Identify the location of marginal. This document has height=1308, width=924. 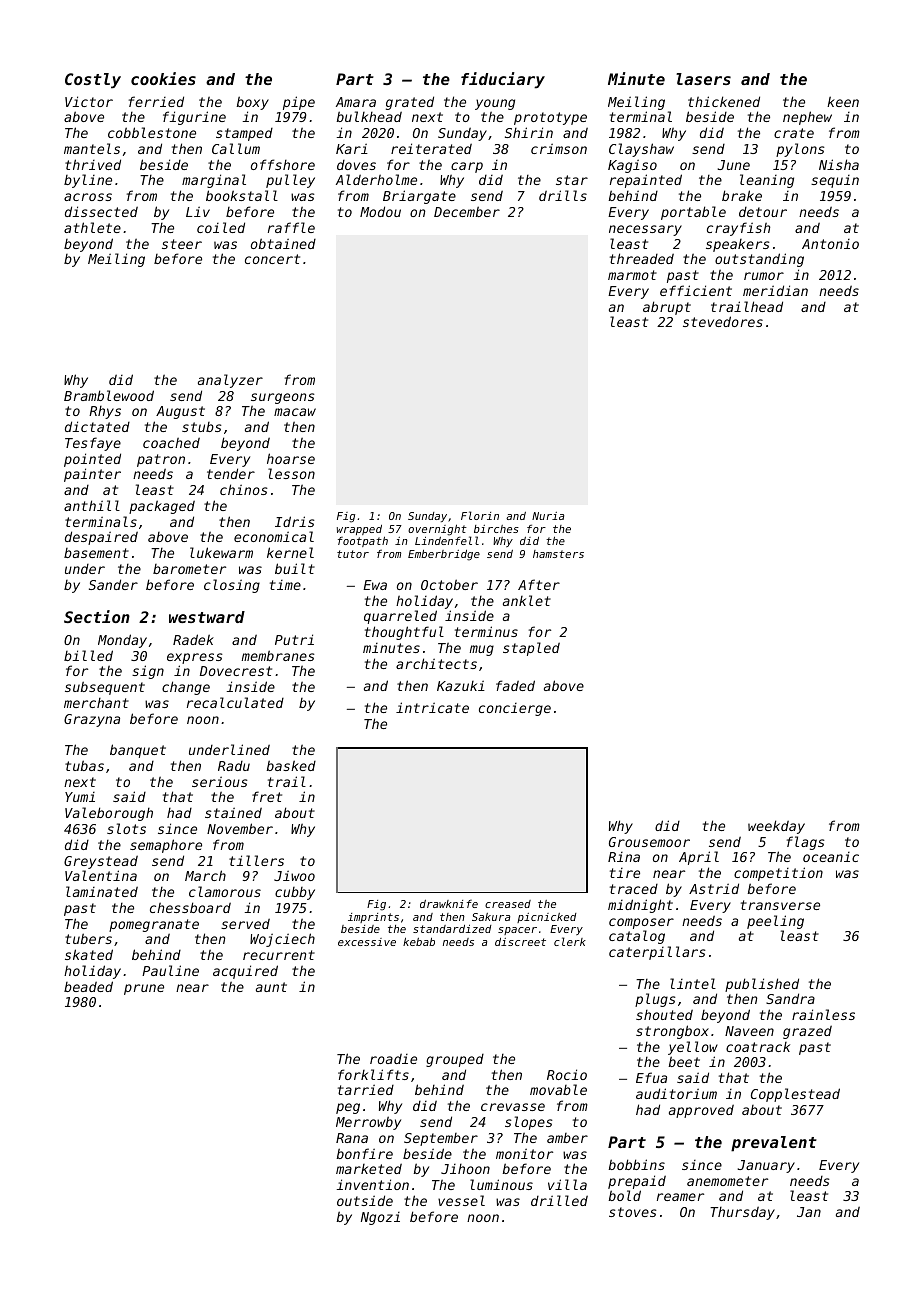
(214, 181).
